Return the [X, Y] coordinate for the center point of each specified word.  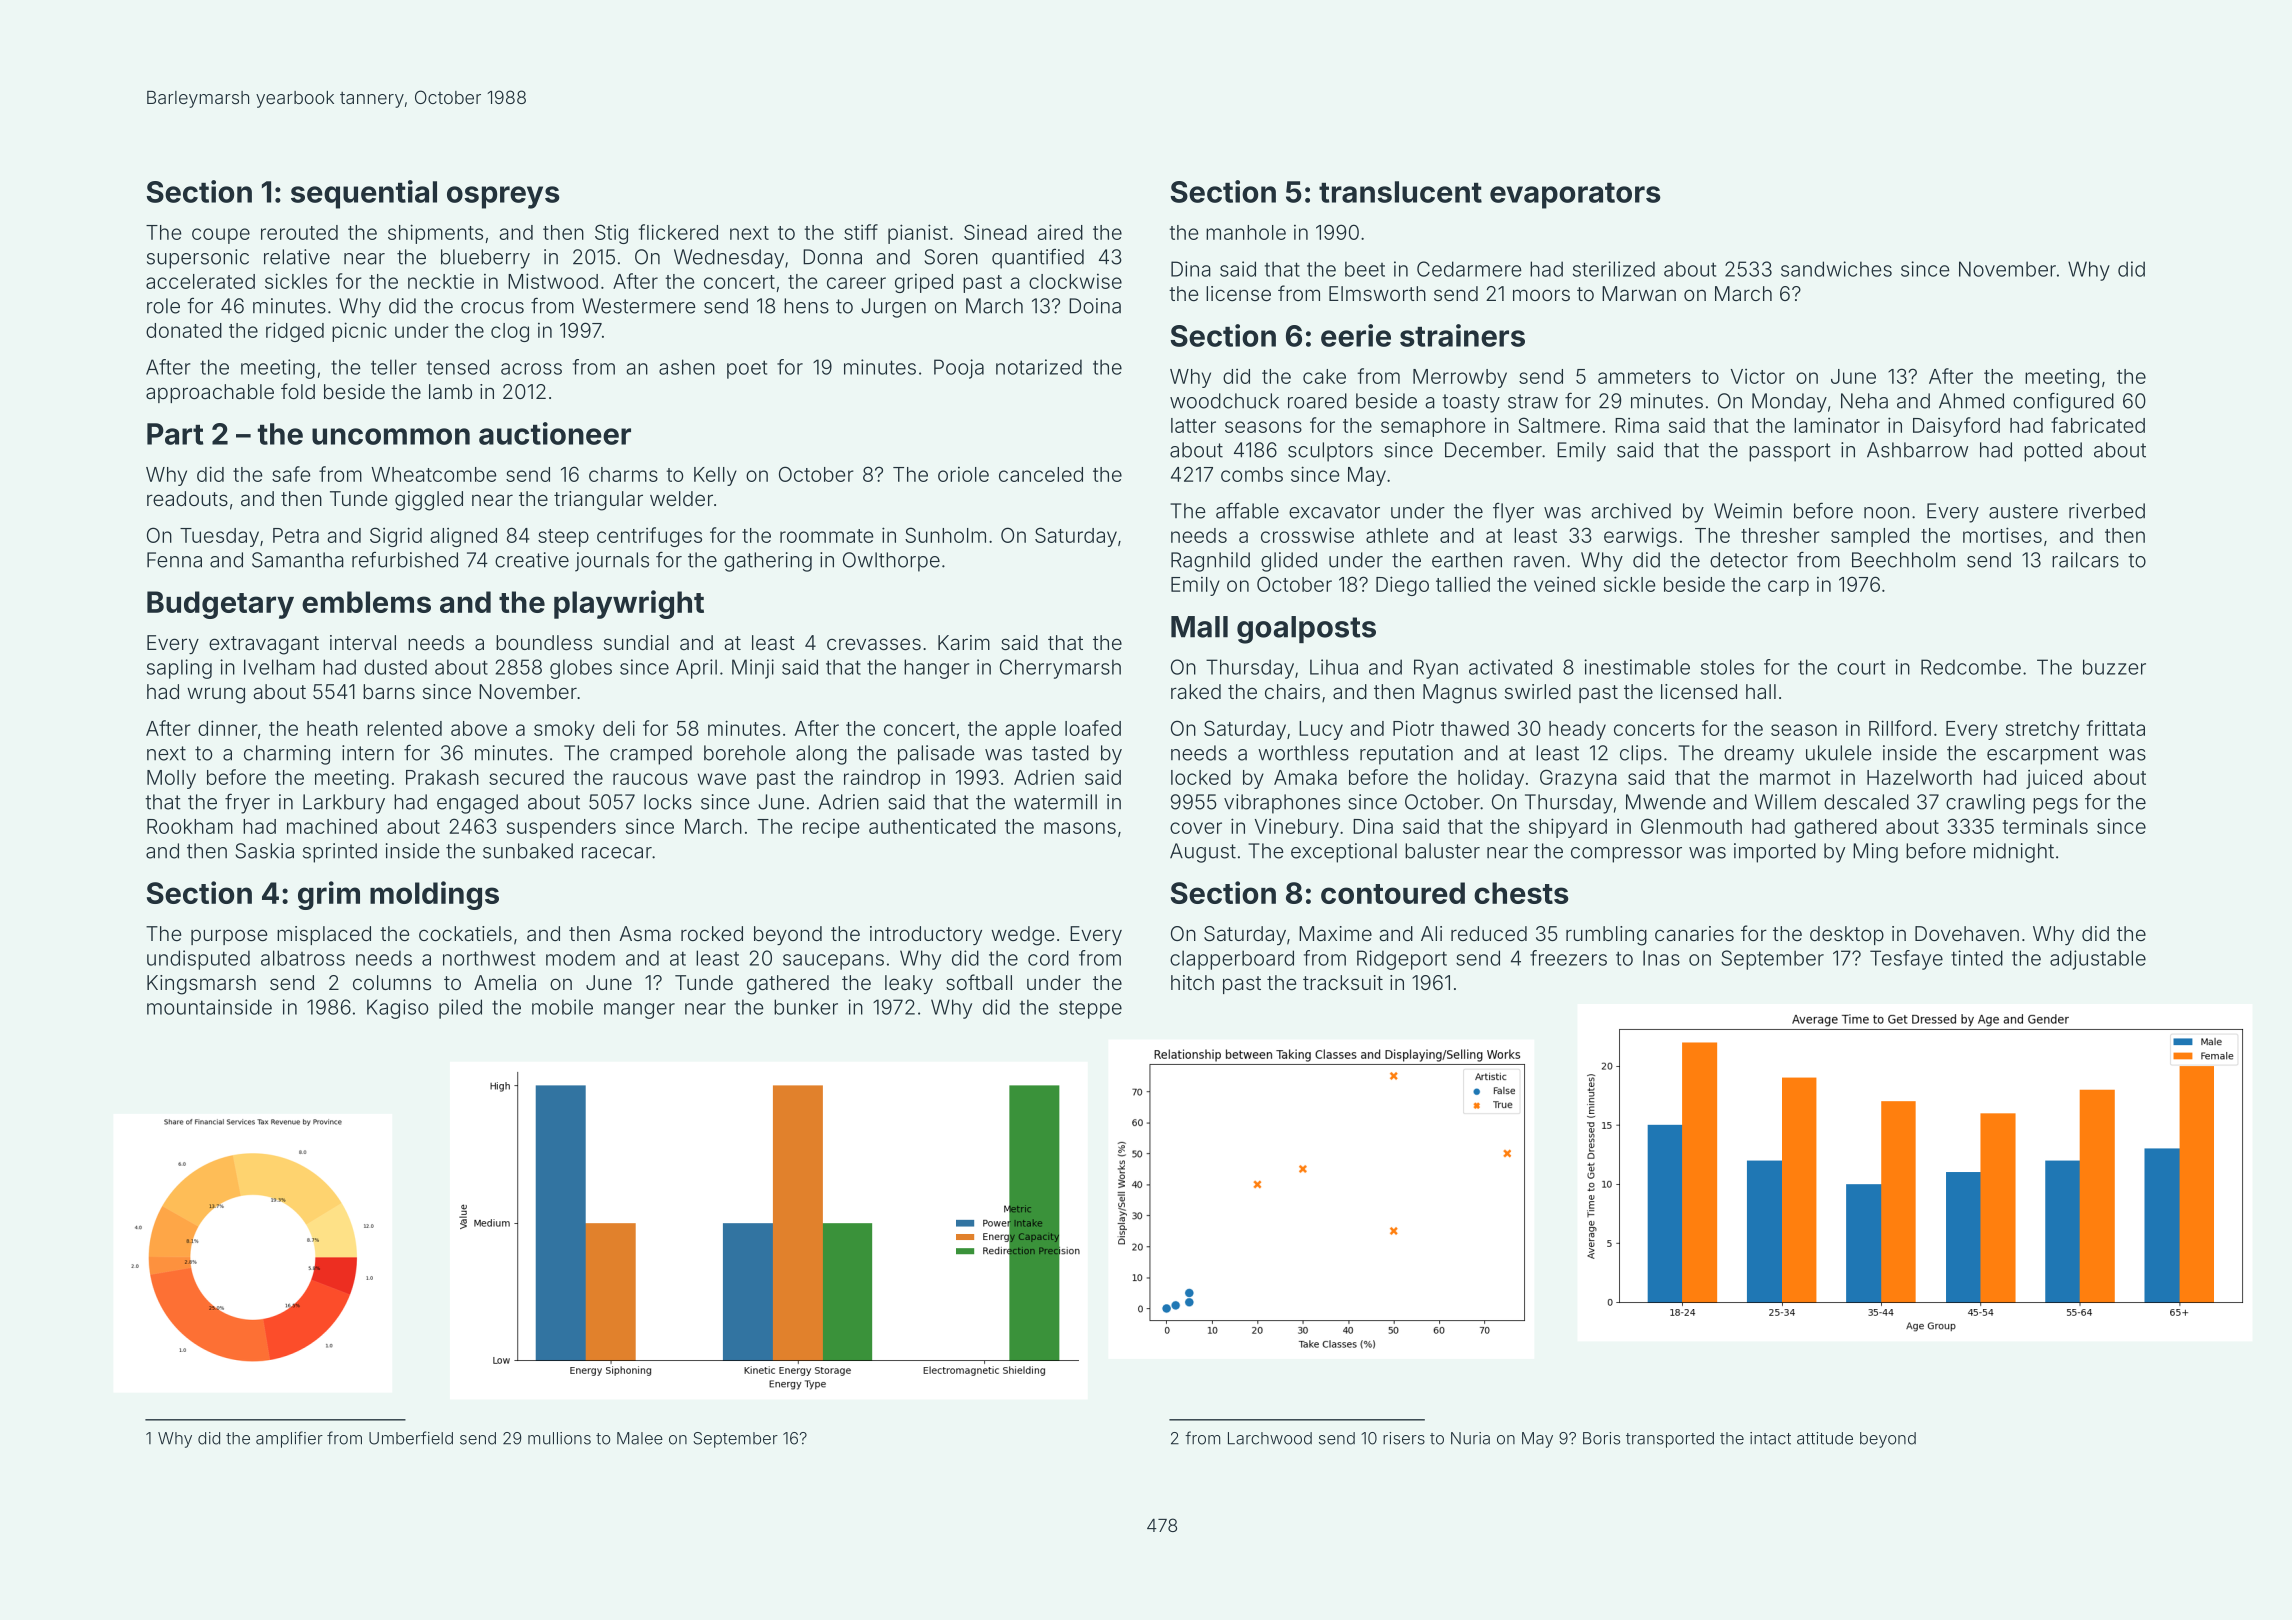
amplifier [289, 1439]
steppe [1090, 1010]
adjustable [2098, 960]
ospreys [503, 197]
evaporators [1575, 196]
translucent [1400, 192]
